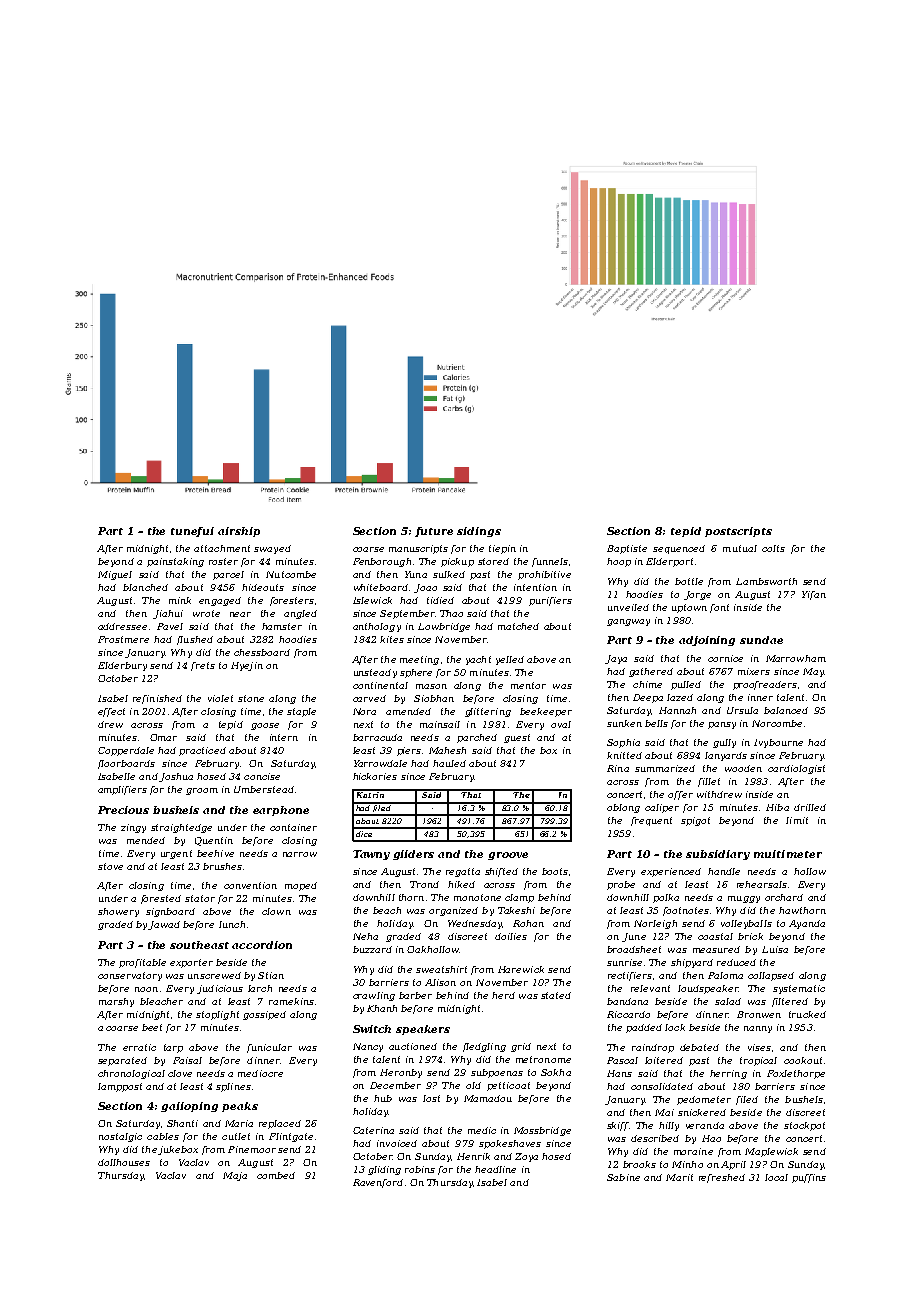 This screenshot has height=1308, width=924. What do you see at coordinates (123, 639) in the screenshot?
I see `Frostmere` at bounding box center [123, 639].
